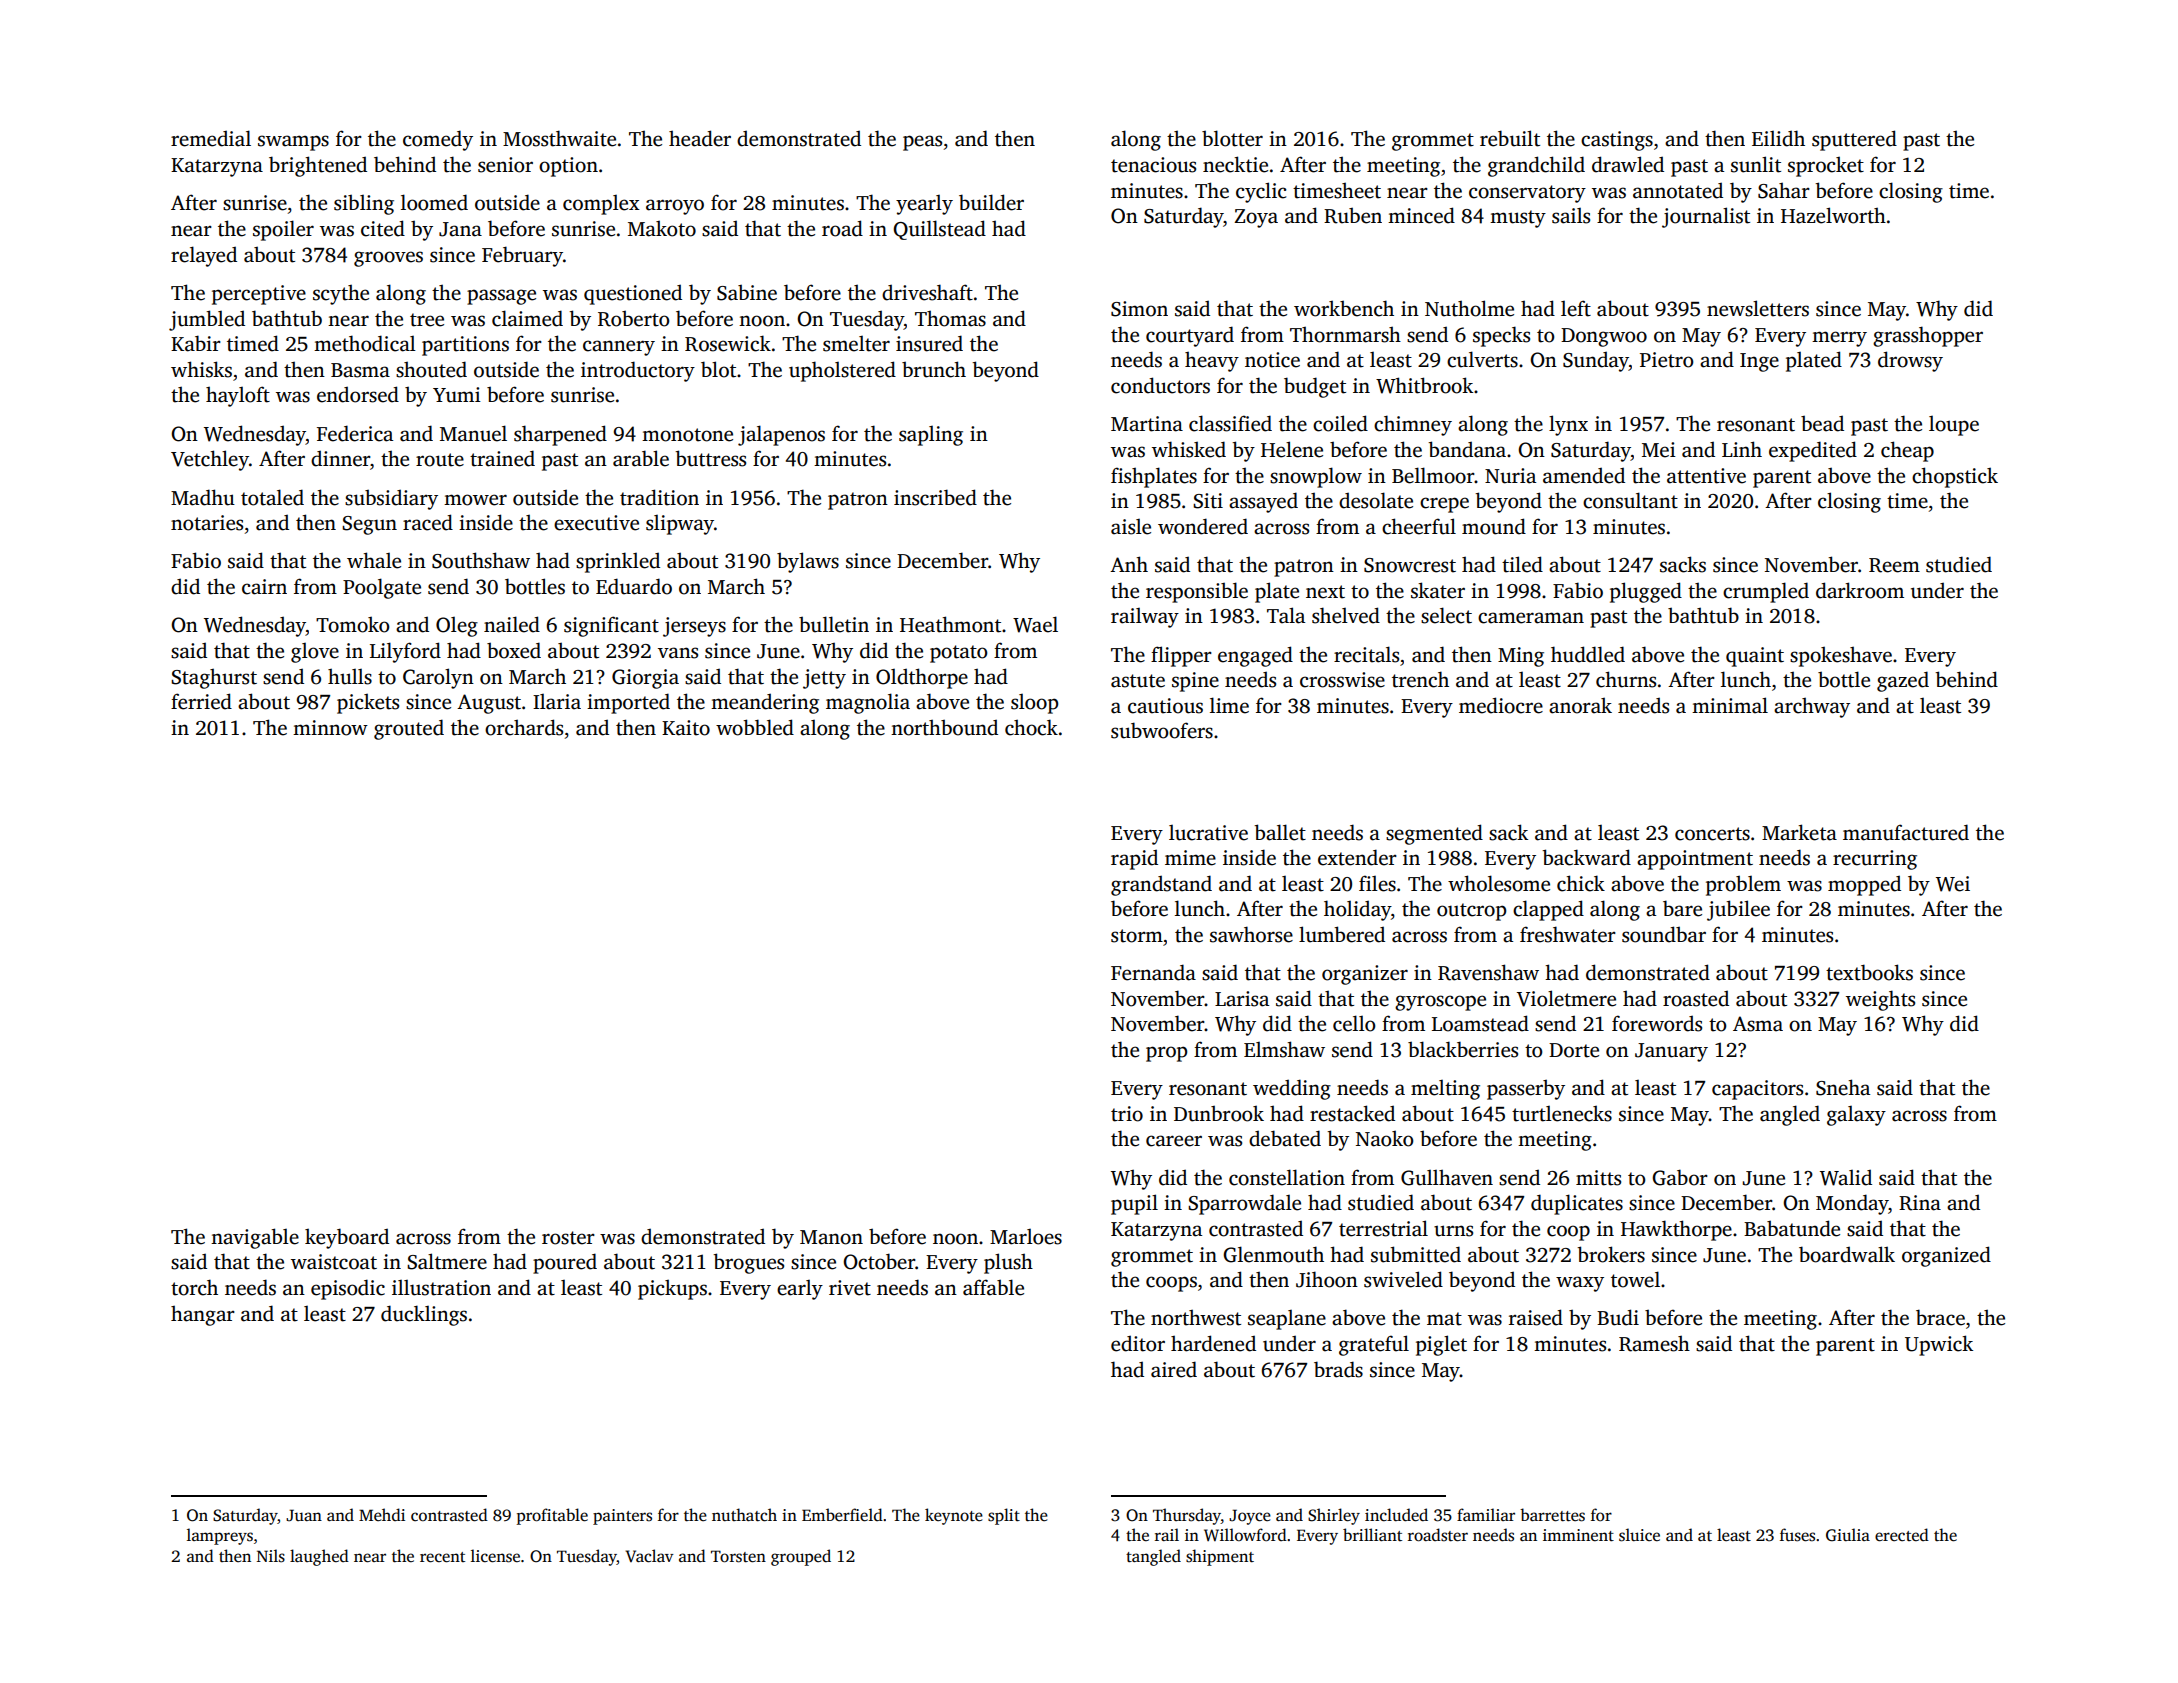 This screenshot has width=2178, height=1683. What do you see at coordinates (1161, 885) in the screenshot?
I see `grandstand` at bounding box center [1161, 885].
